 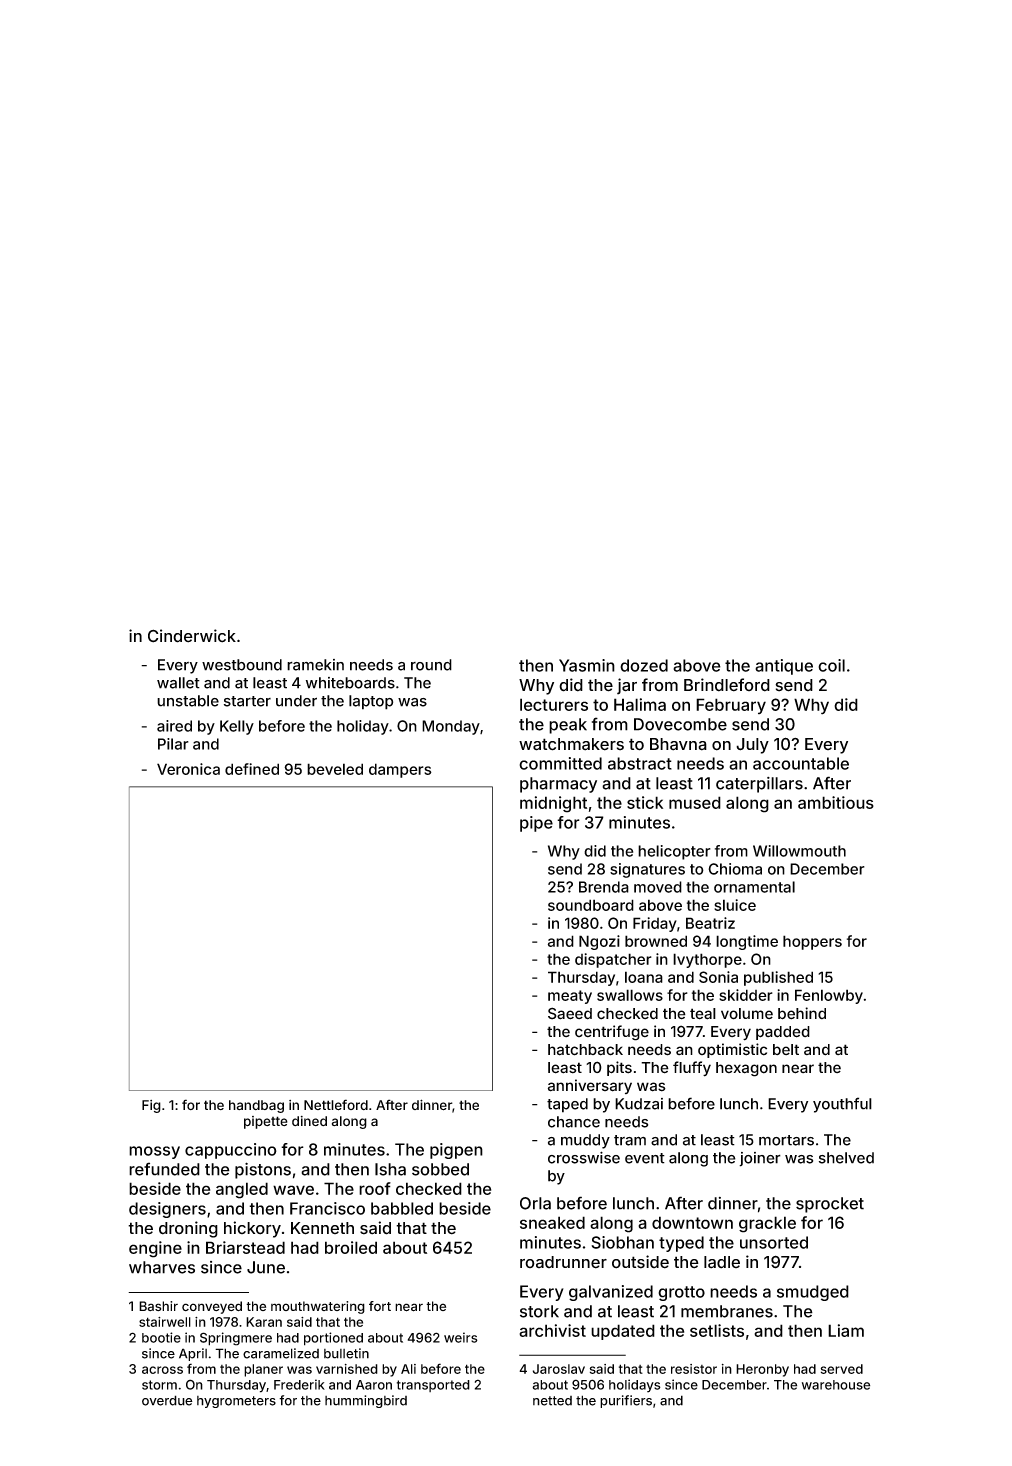 I want to click on Fig, so click(x=151, y=1106).
